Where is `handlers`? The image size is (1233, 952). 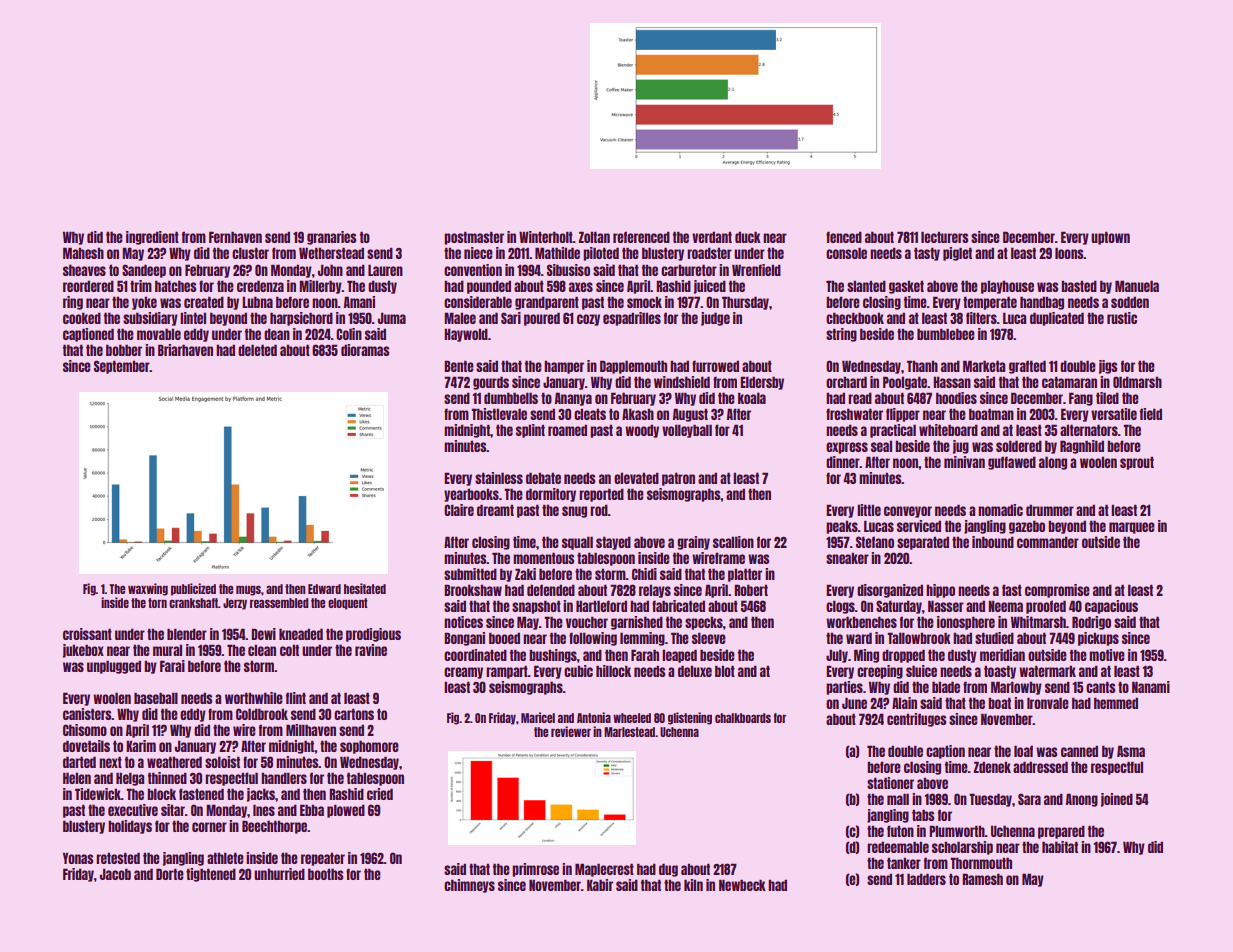
handlers is located at coordinates (284, 778).
